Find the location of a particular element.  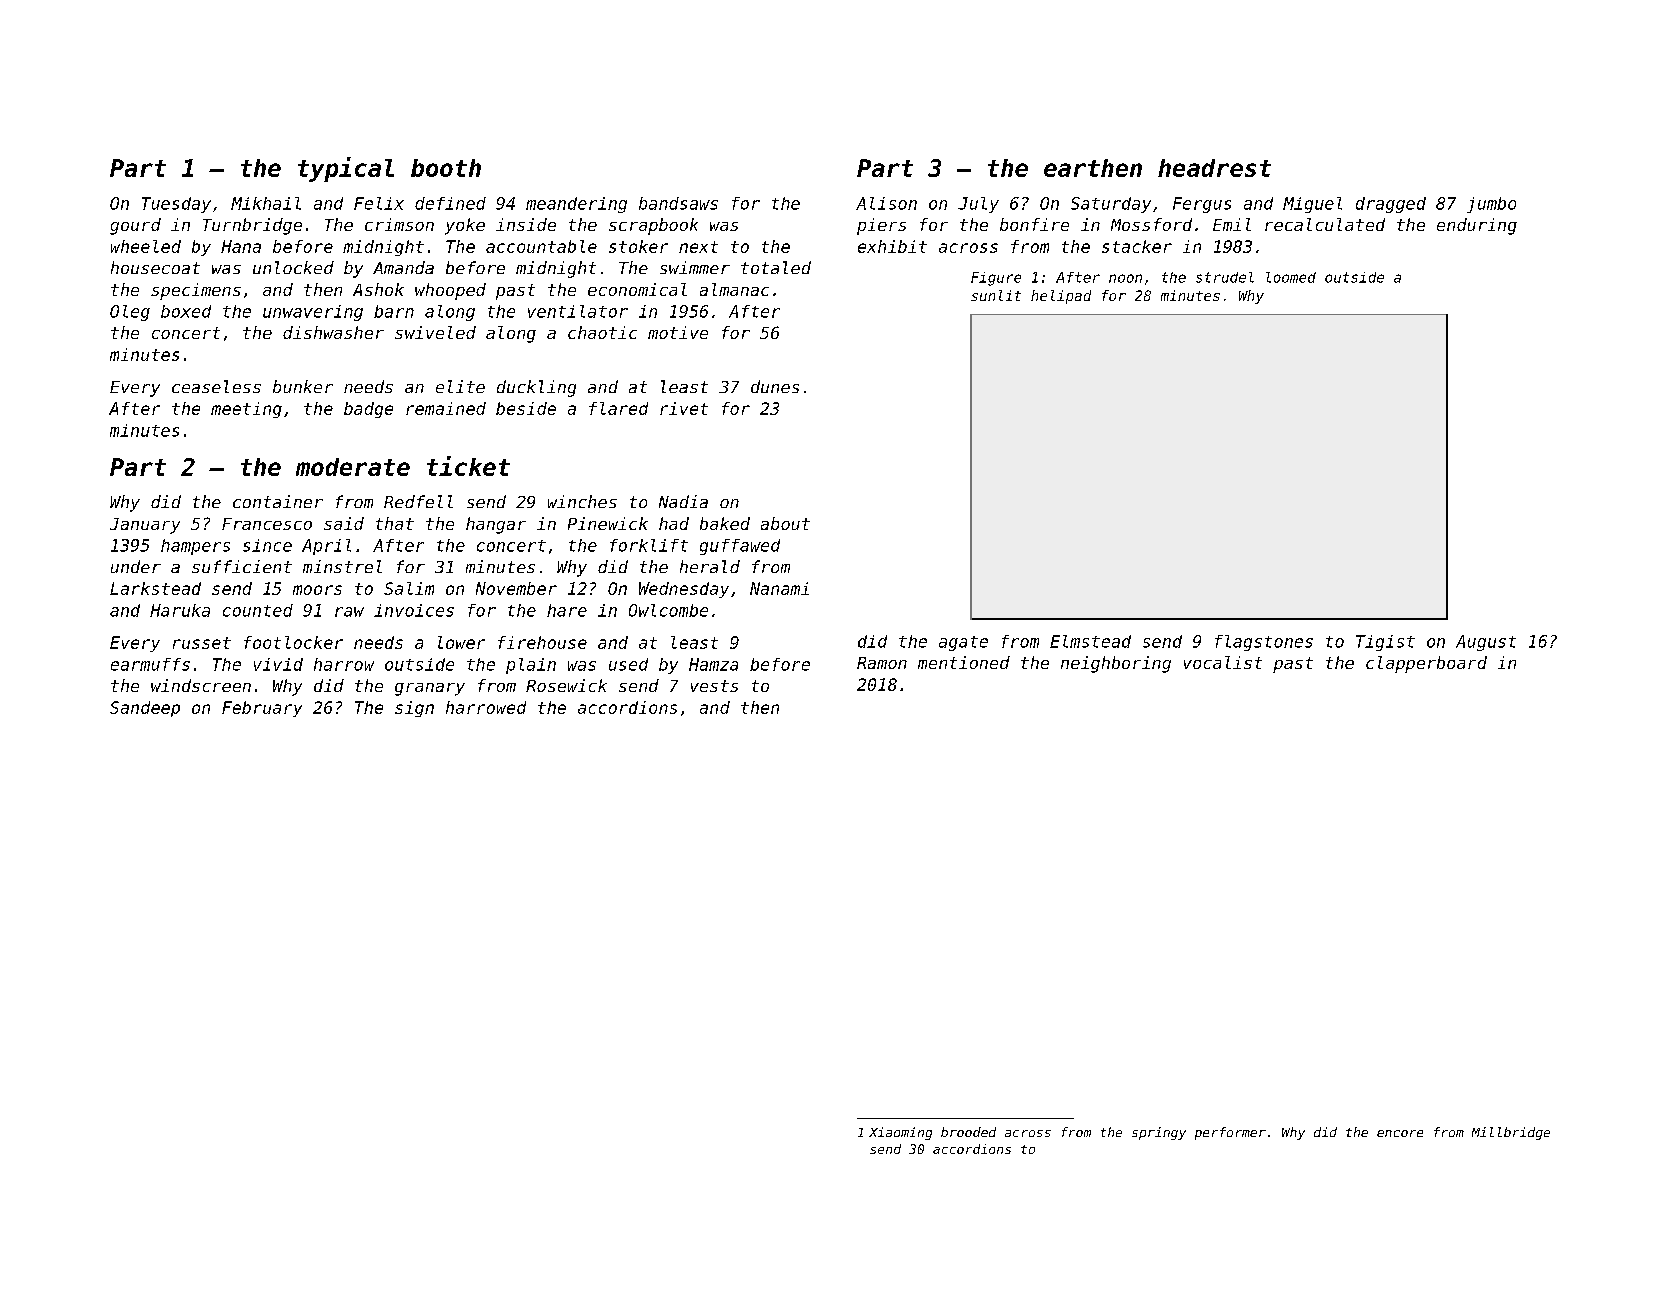

vests is located at coordinates (714, 686).
